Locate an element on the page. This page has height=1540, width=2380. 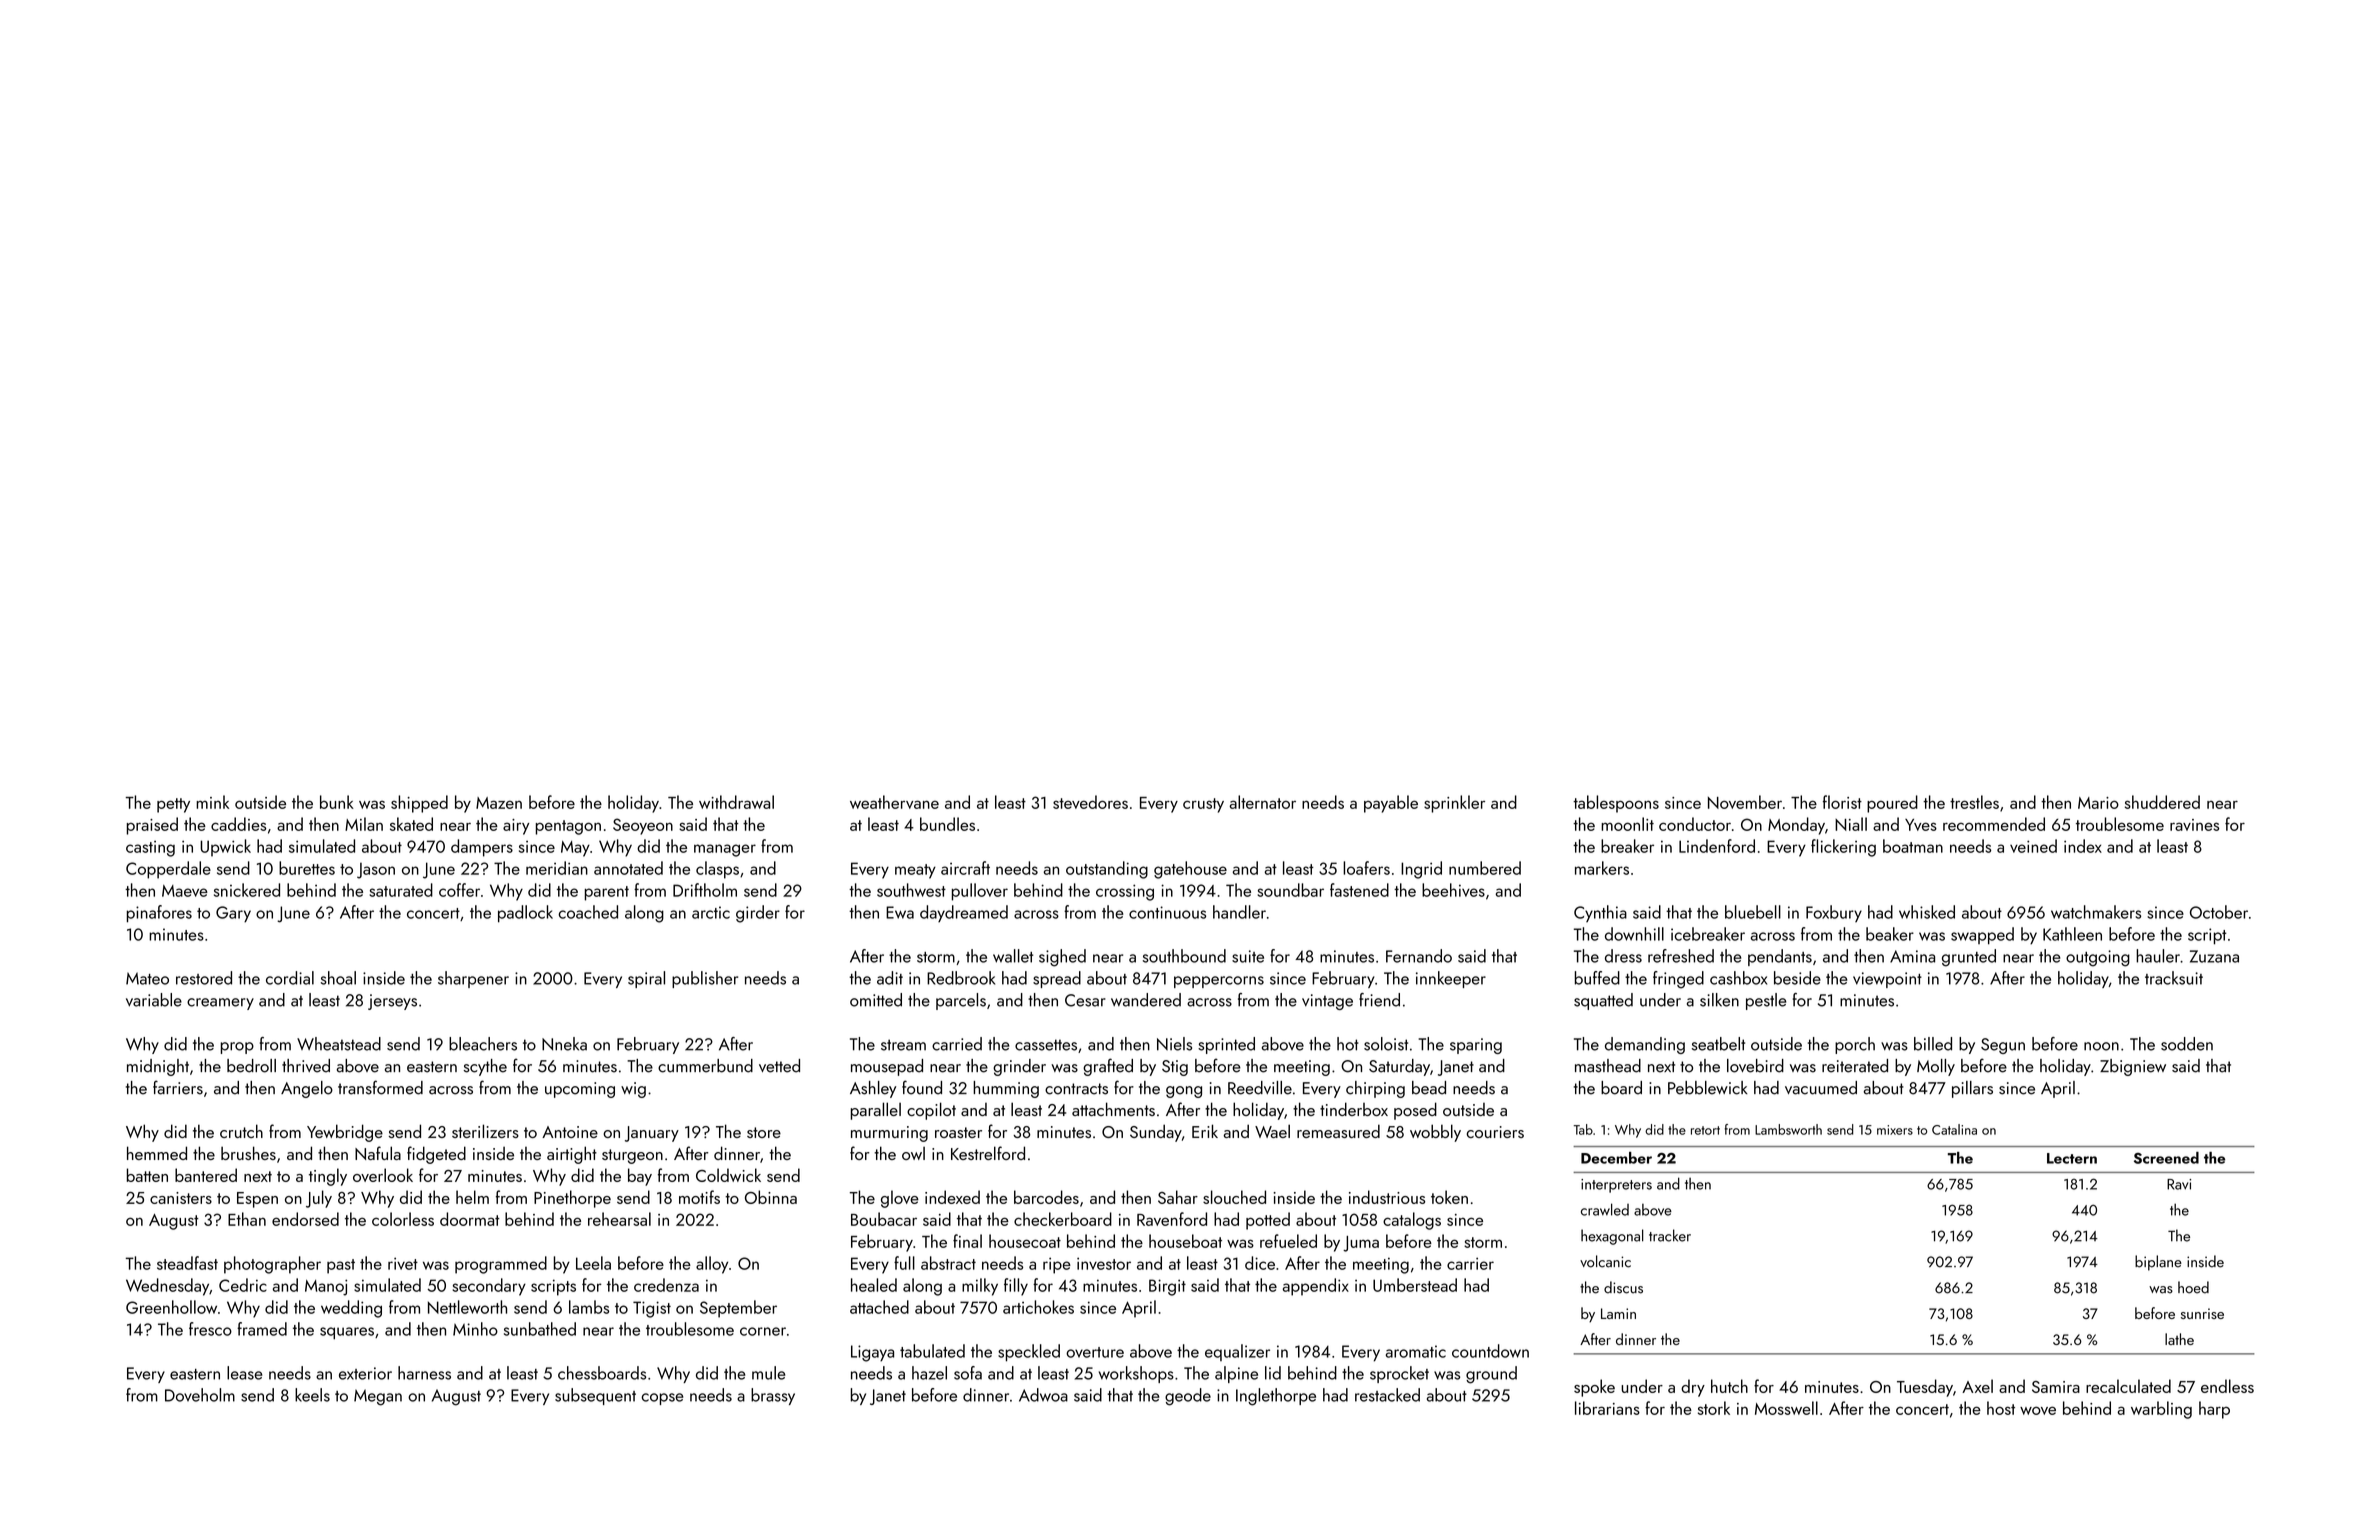
overture is located at coordinates (1095, 1352).
